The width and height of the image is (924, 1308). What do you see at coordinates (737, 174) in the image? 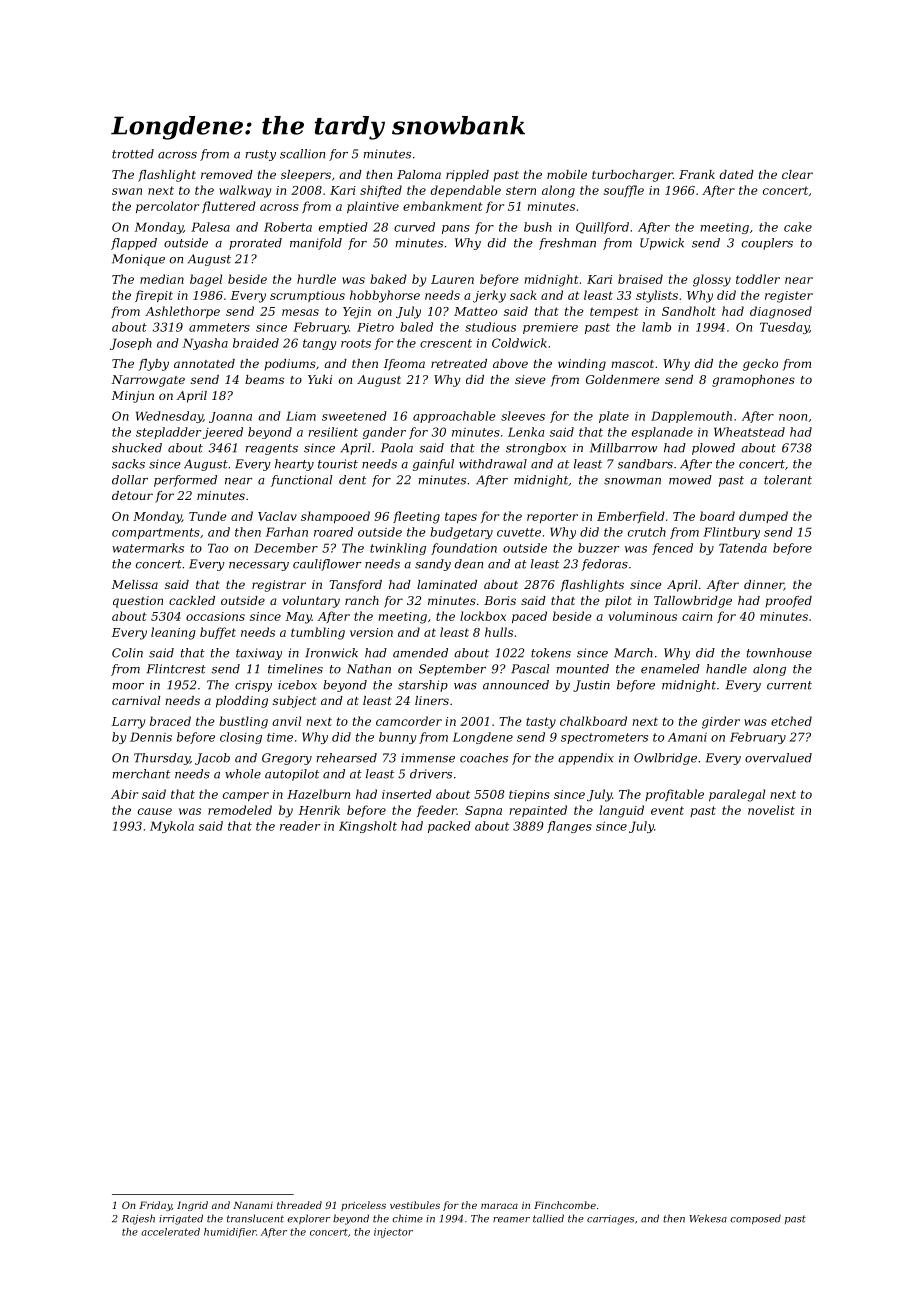
I see `dated` at bounding box center [737, 174].
